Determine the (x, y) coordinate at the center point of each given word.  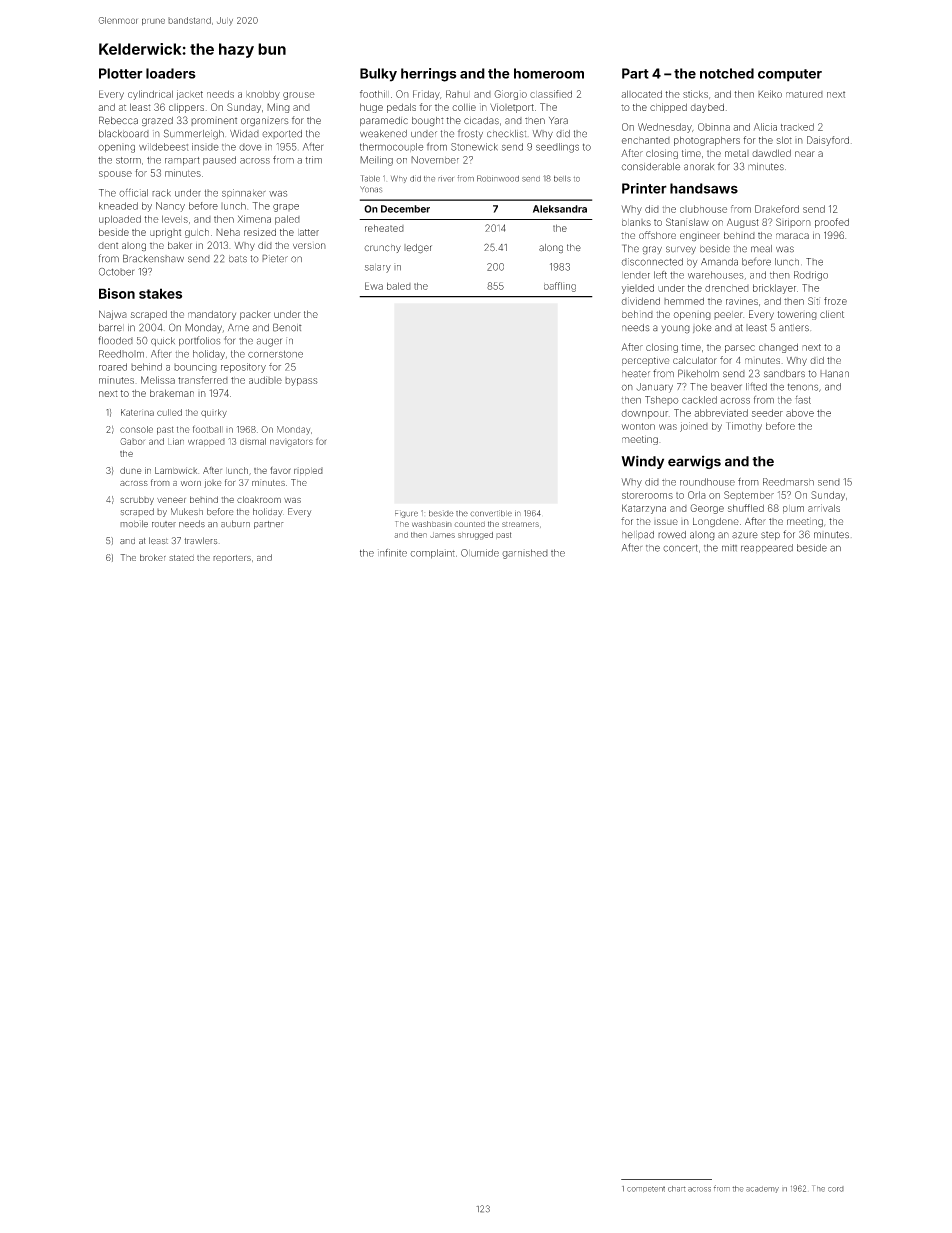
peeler (728, 315)
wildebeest (164, 147)
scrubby (137, 500)
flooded (116, 340)
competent (646, 1189)
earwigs (694, 462)
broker (153, 557)
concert (680, 548)
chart (677, 1189)
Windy (642, 462)
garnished (525, 554)
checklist (506, 134)
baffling (560, 287)
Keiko (770, 94)
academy (762, 1189)
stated (181, 558)
